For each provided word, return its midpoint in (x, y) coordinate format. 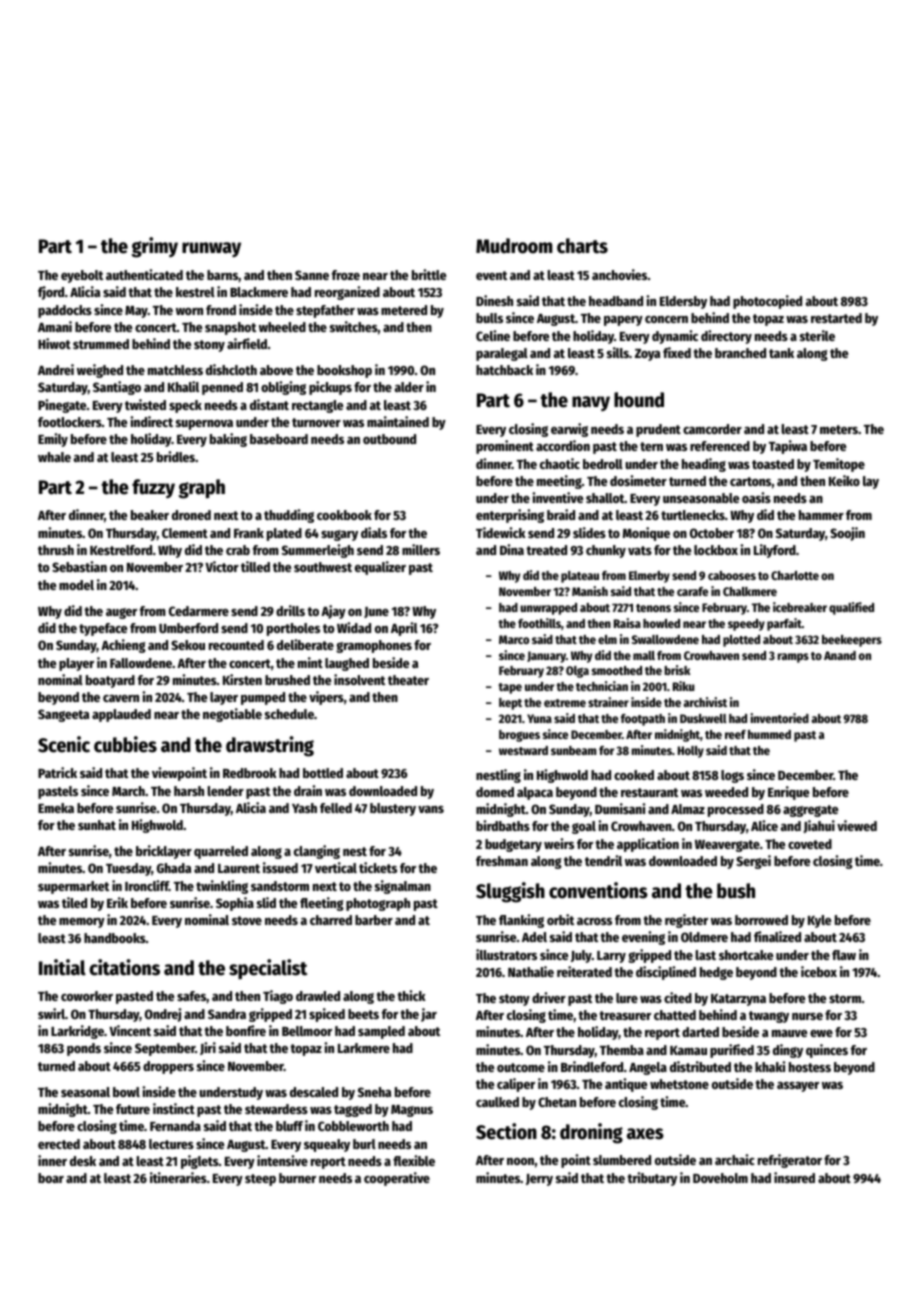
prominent (505, 447)
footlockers (70, 422)
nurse (807, 1016)
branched (740, 353)
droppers (168, 1067)
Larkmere (364, 1048)
